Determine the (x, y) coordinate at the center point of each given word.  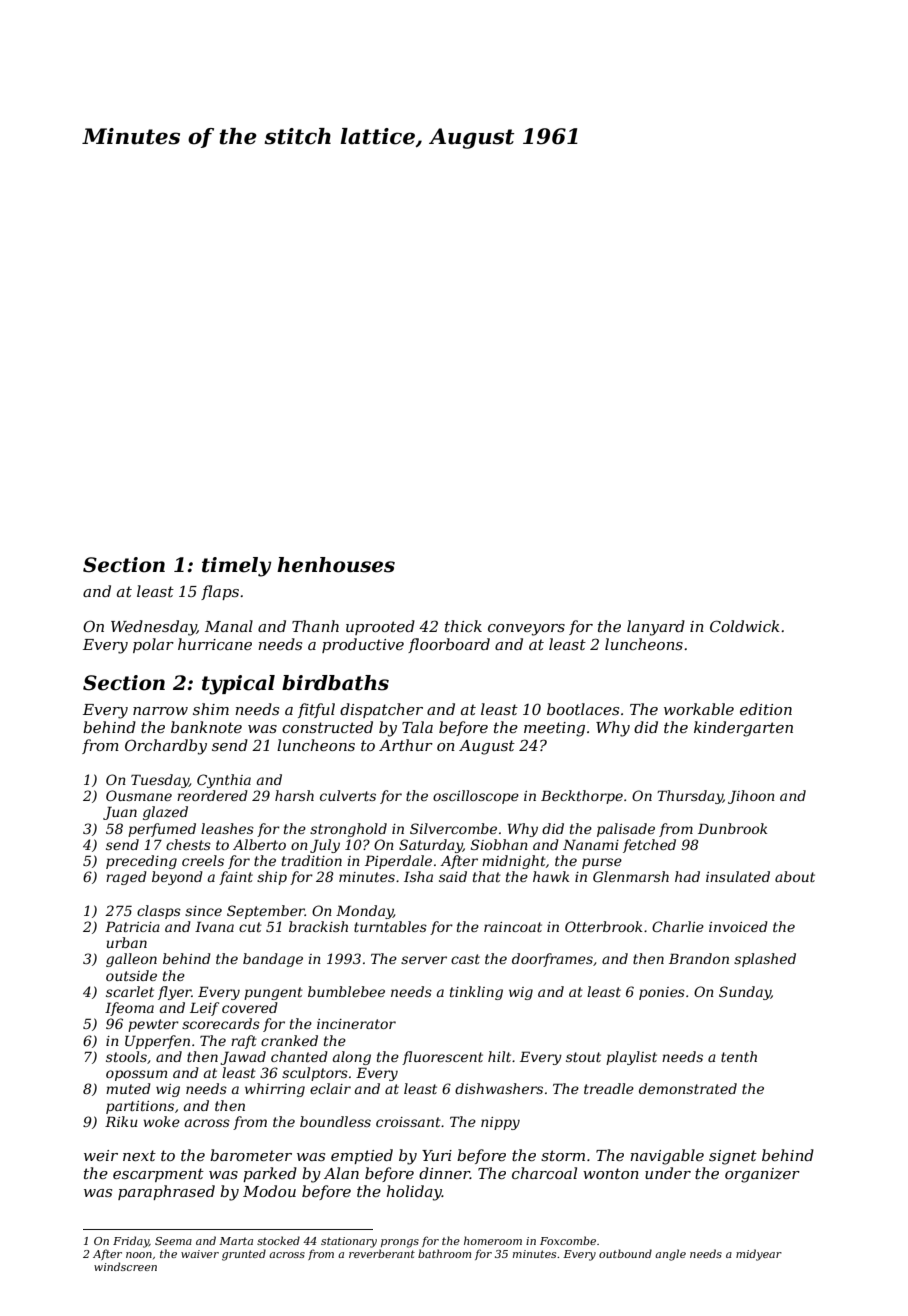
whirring (275, 1090)
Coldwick (745, 626)
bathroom (444, 1253)
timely (236, 567)
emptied (362, 1156)
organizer (762, 1175)
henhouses (336, 565)
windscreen (125, 1266)
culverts (348, 795)
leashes (227, 828)
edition (766, 709)
